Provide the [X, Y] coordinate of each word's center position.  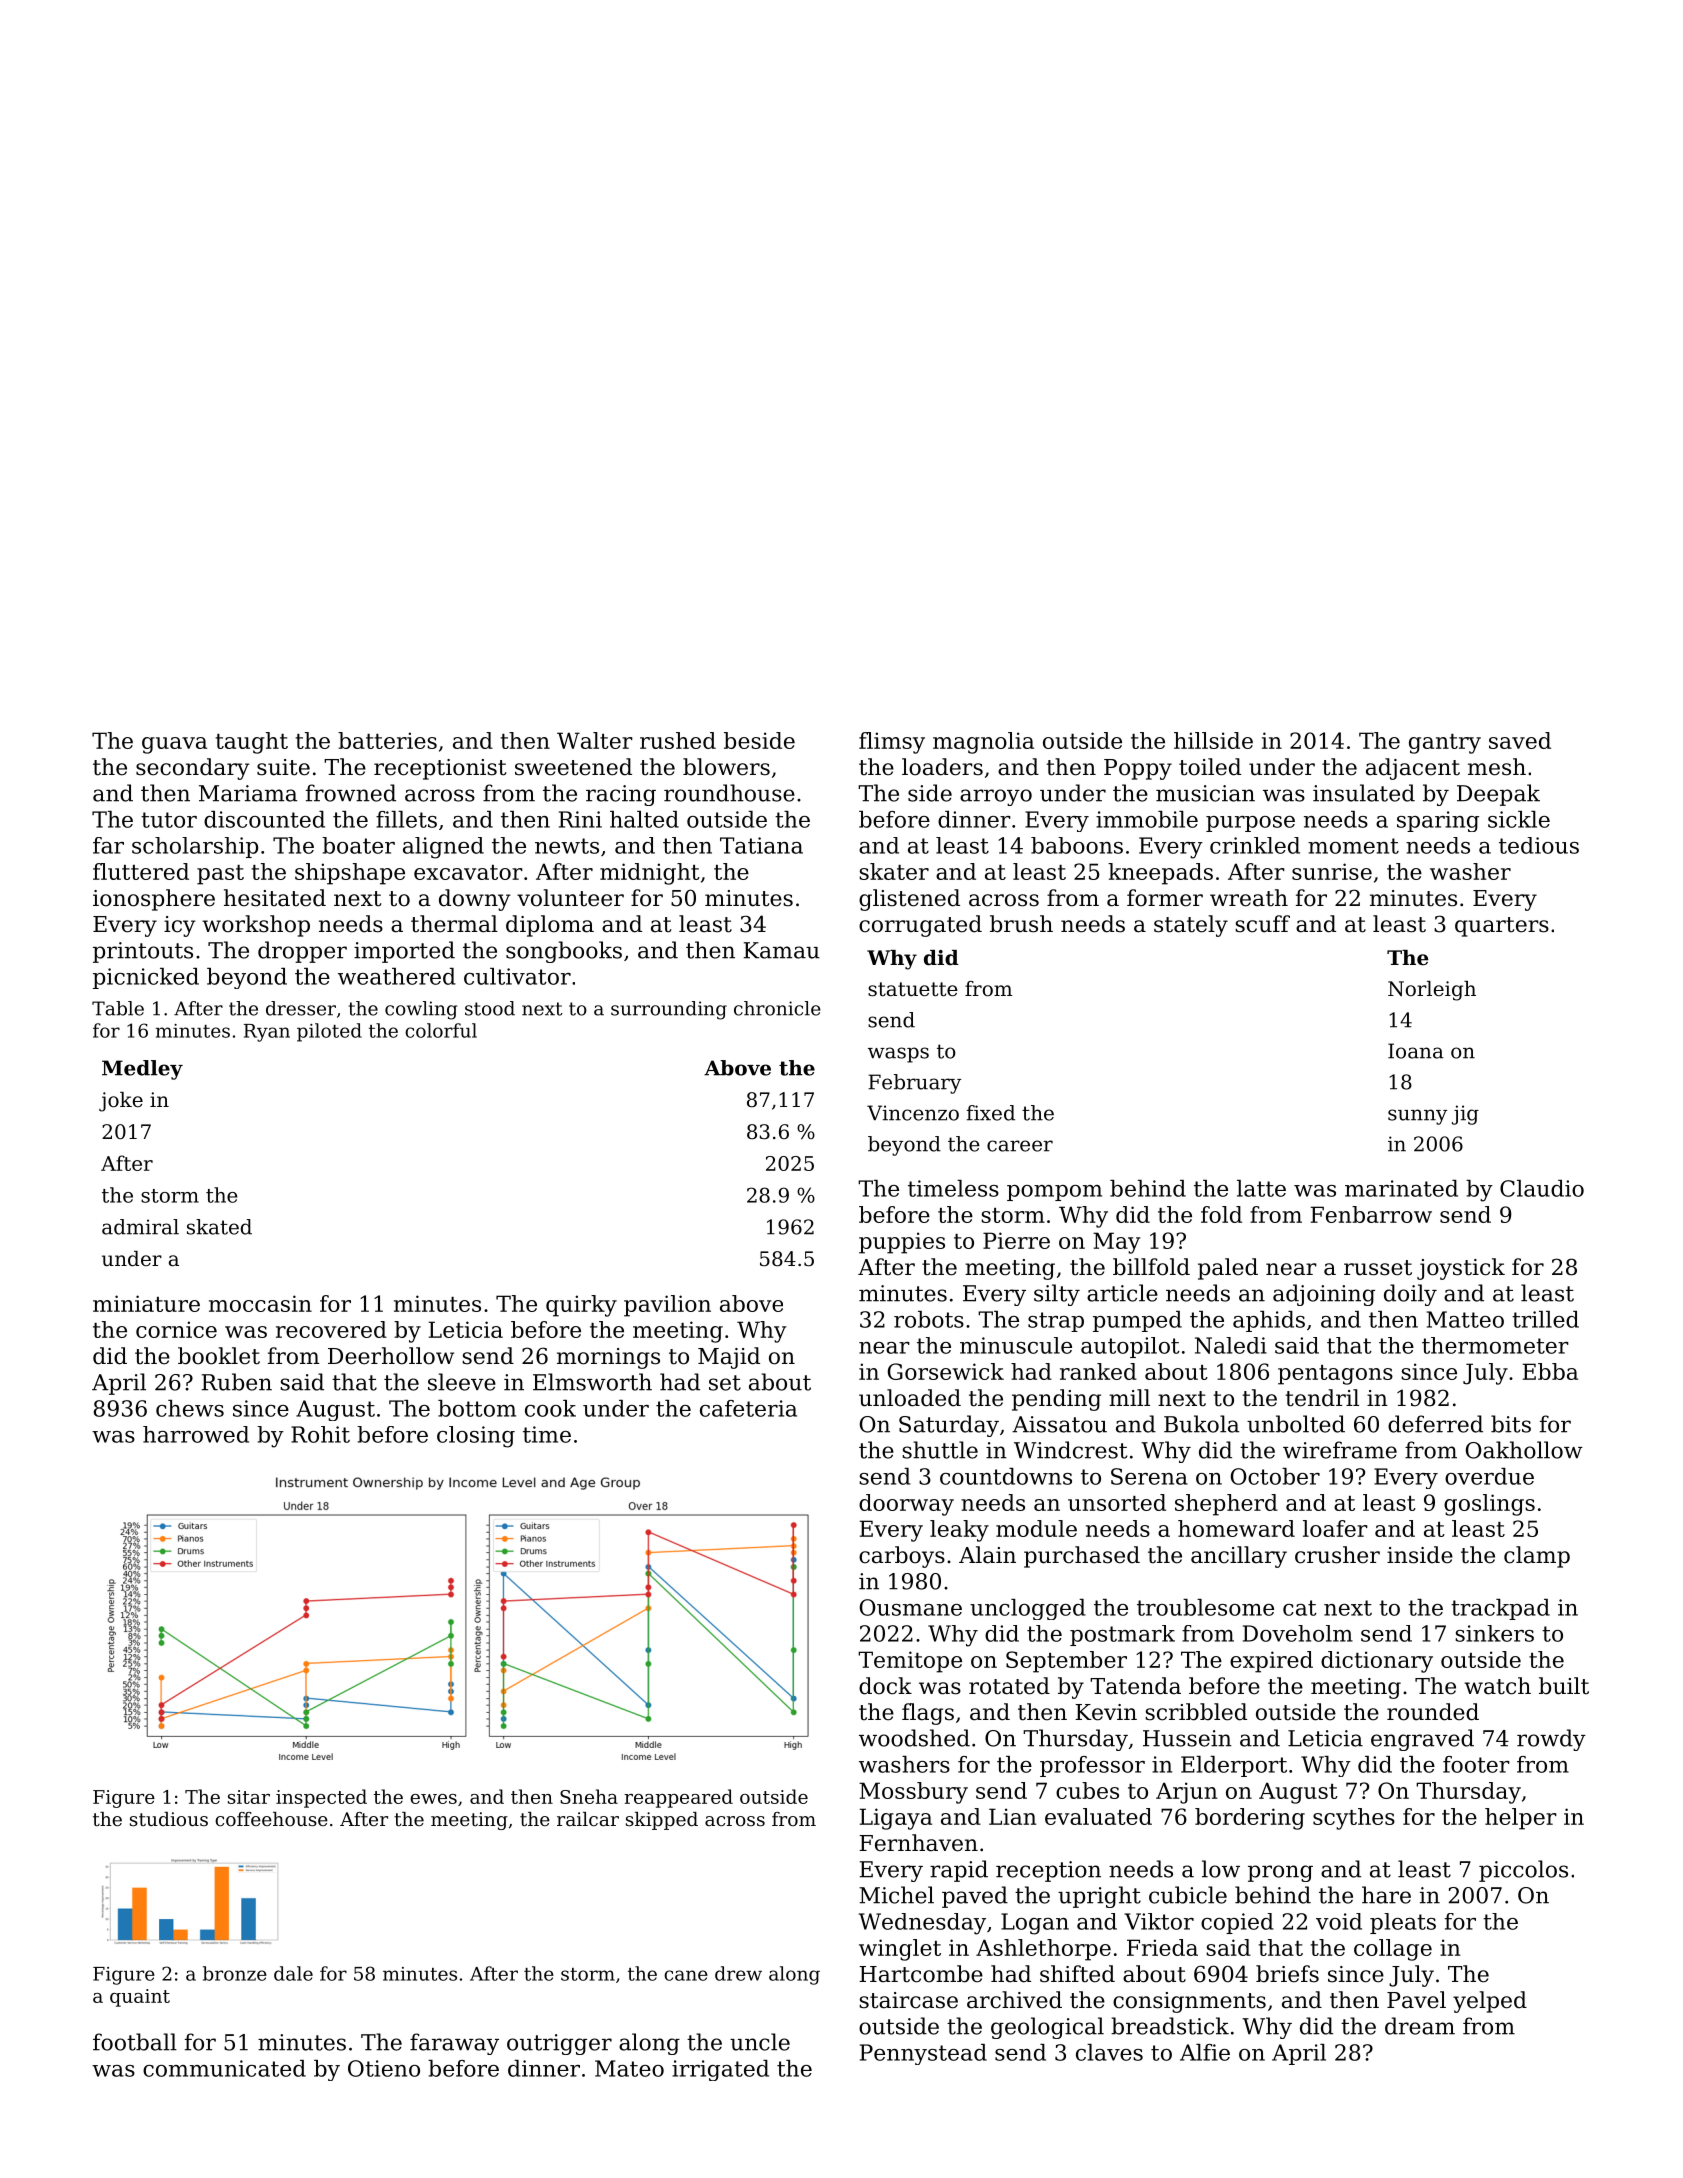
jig [1465, 1115]
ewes [433, 1799]
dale [293, 1973]
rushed [678, 740]
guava [174, 745]
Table [118, 1008]
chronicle [777, 1008]
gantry [1445, 744]
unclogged [1028, 1609]
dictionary [1377, 1662]
